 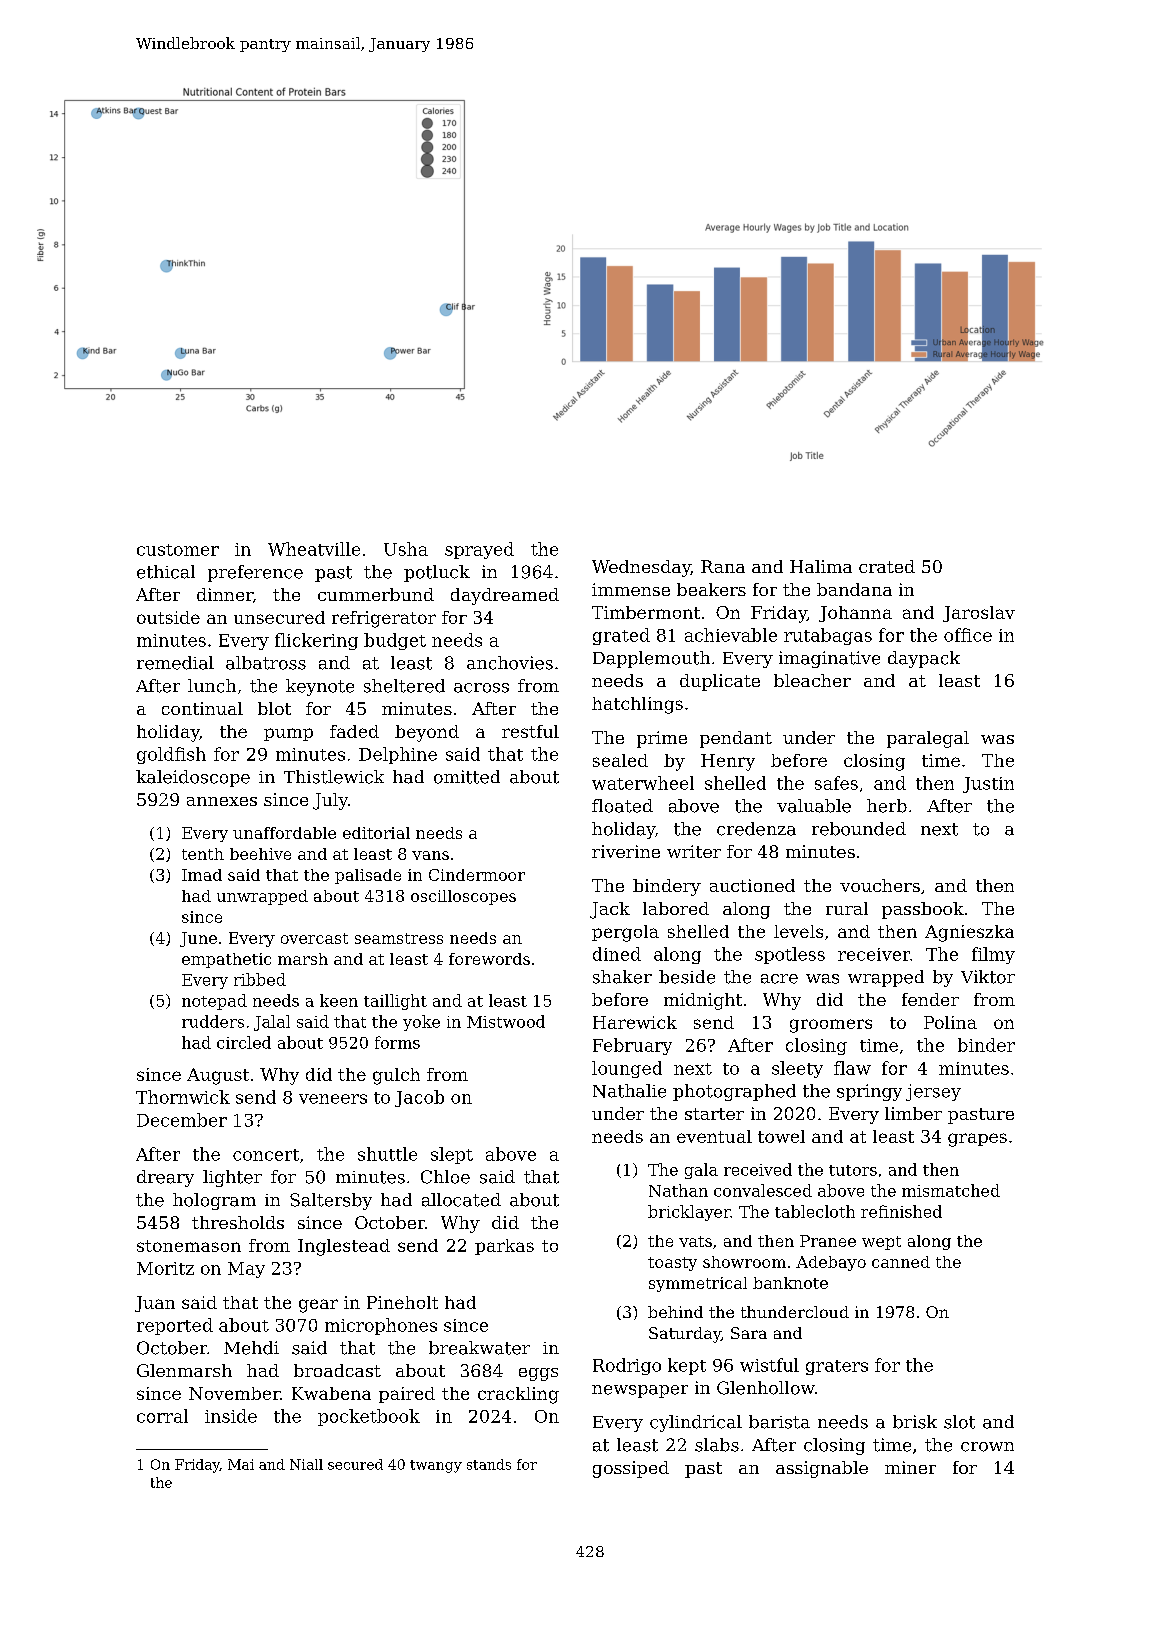 What do you see at coordinates (828, 1241) in the screenshot?
I see `Pranee` at bounding box center [828, 1241].
